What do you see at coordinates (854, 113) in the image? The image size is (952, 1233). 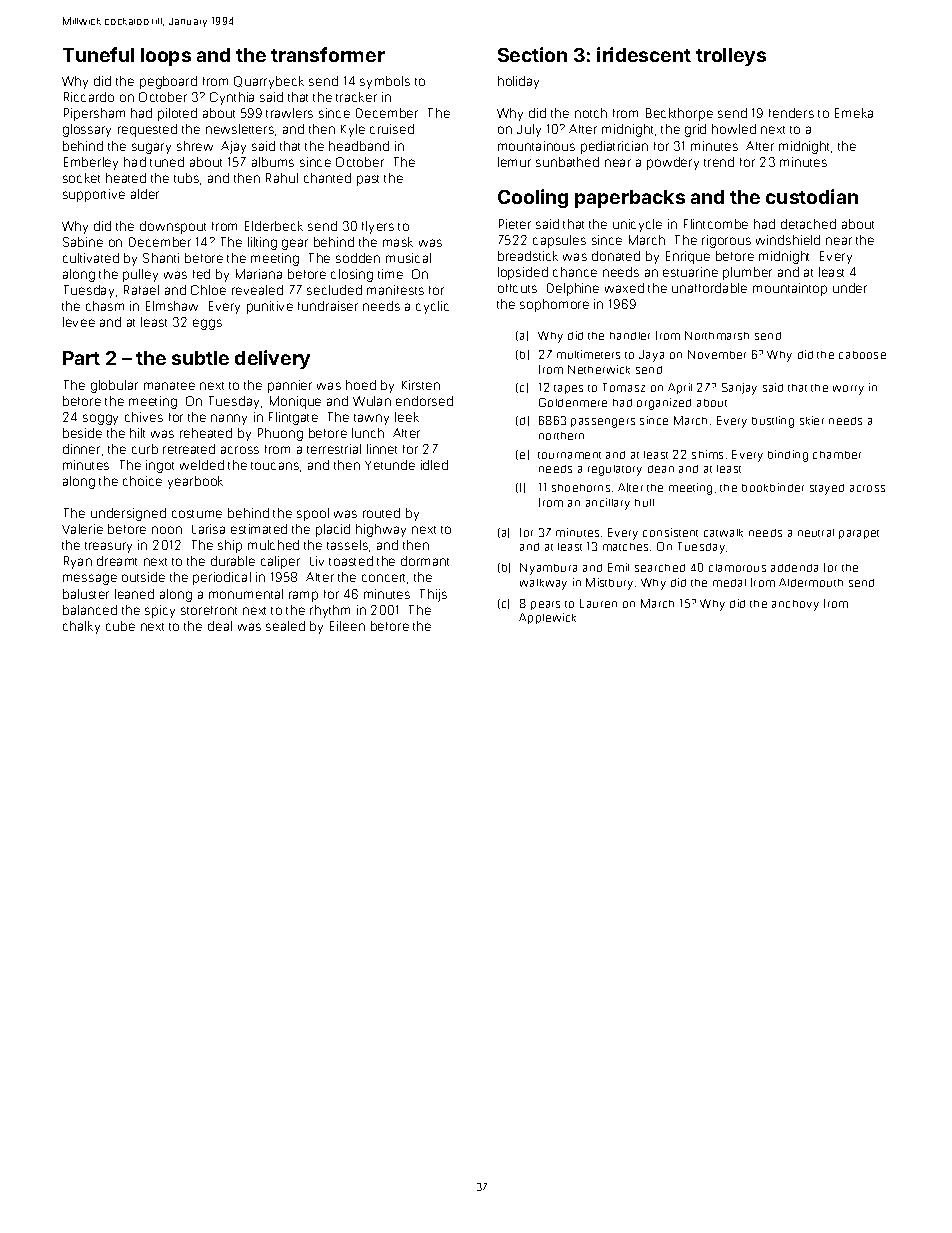 I see `Emeka` at bounding box center [854, 113].
